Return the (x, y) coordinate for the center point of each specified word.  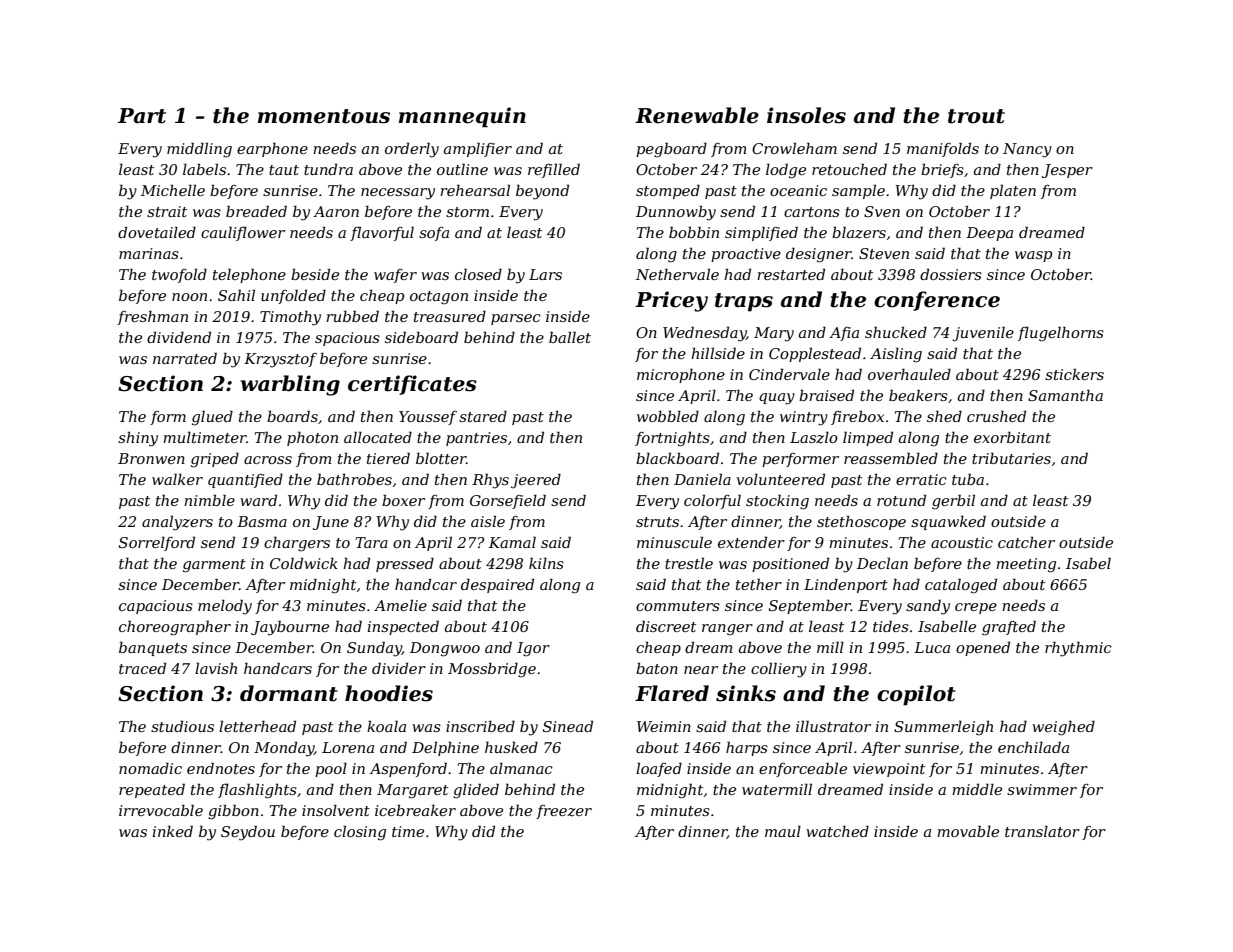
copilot (916, 695)
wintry (804, 418)
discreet (666, 626)
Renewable (697, 115)
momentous (324, 116)
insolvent (336, 810)
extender (751, 542)
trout (976, 116)
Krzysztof (280, 360)
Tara (372, 542)
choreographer (175, 628)
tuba (968, 479)
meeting (1026, 565)
